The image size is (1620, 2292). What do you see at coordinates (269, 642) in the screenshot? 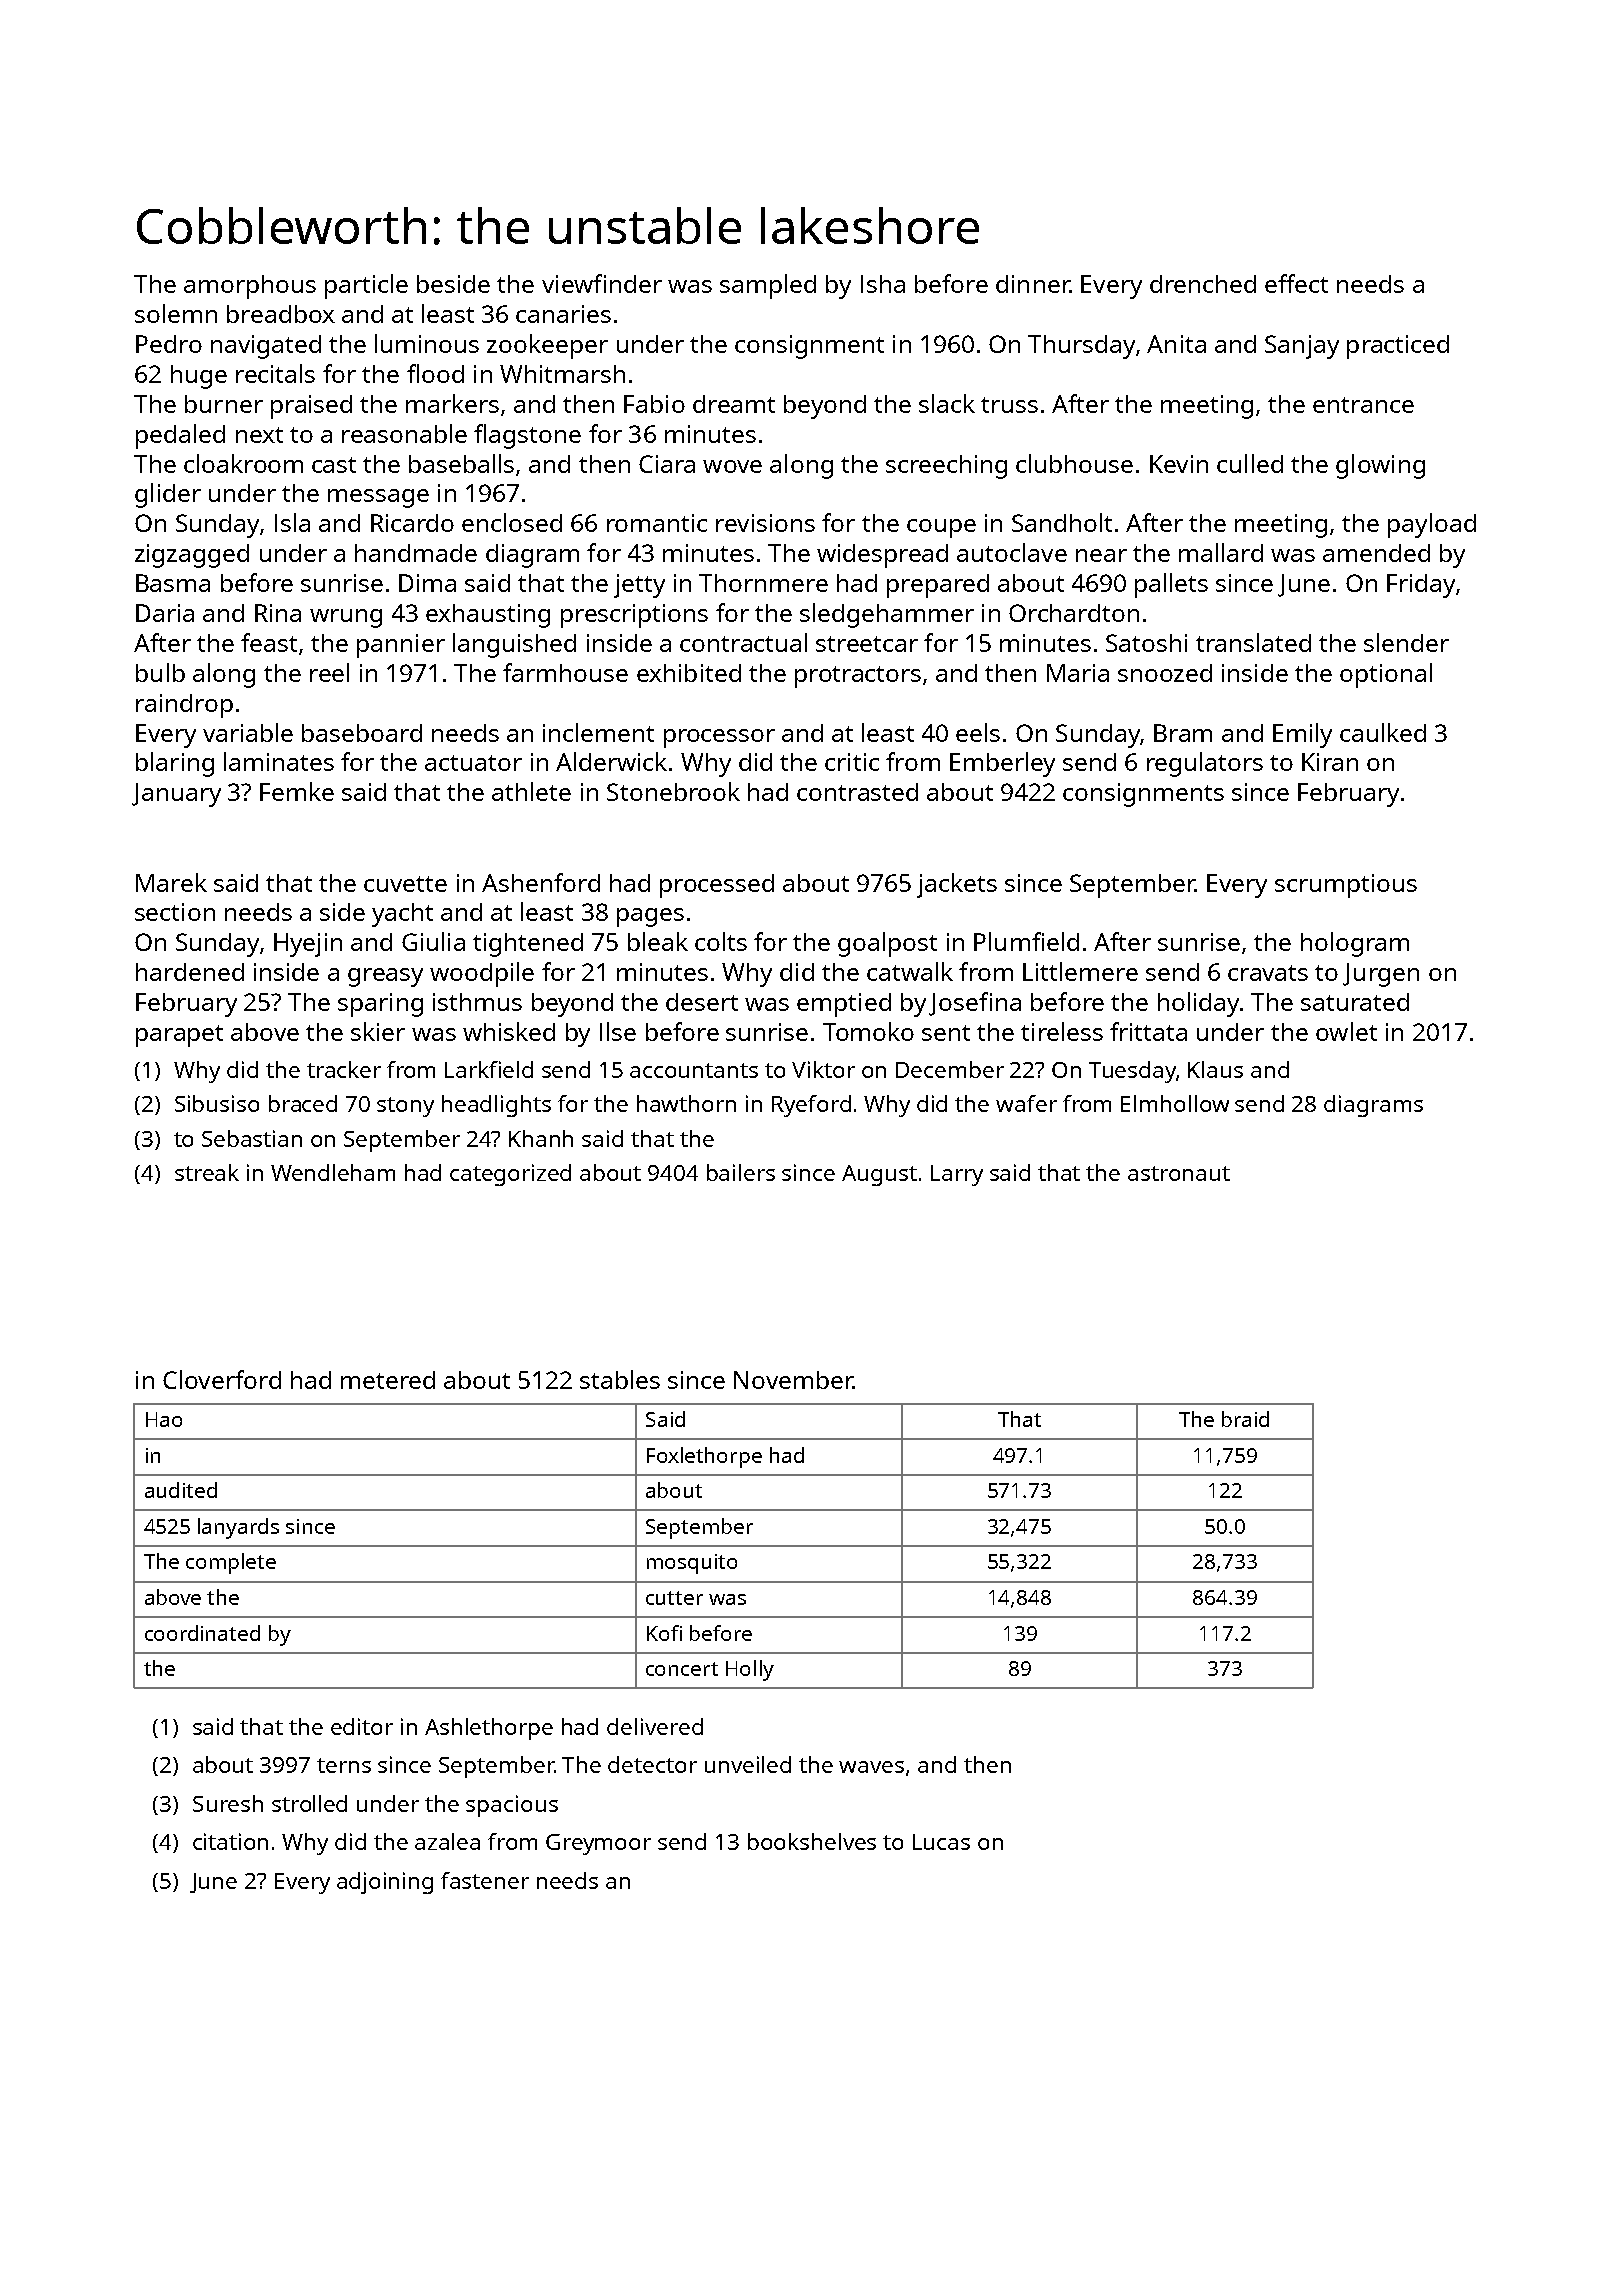
I see `feast` at bounding box center [269, 642].
